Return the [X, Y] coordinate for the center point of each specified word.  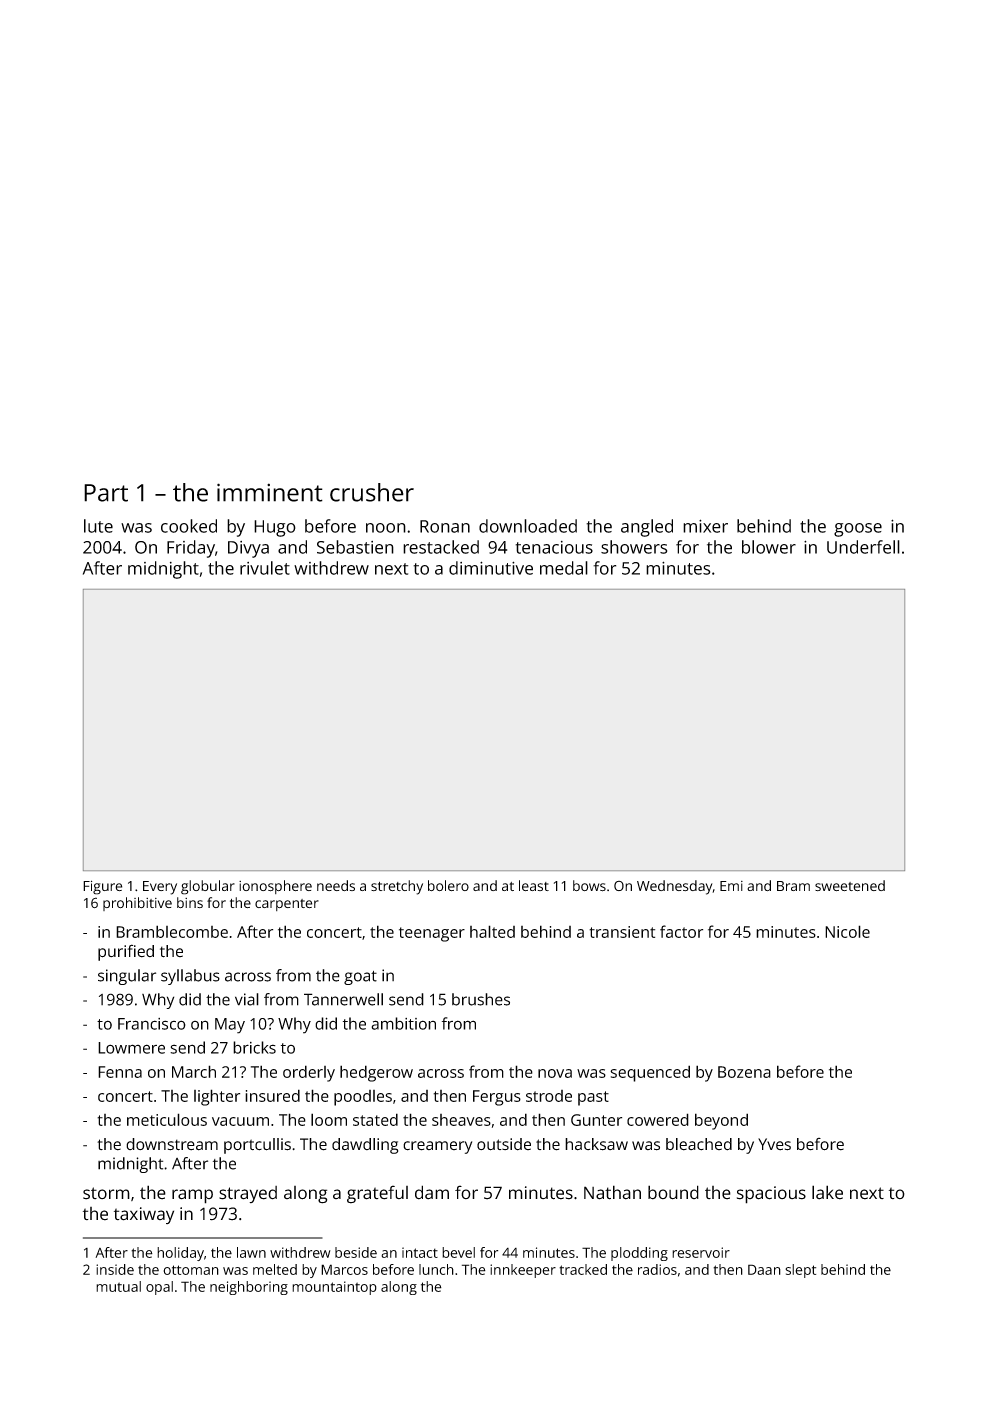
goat [360, 978]
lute [98, 526]
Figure [102, 887]
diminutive [491, 568]
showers [634, 547]
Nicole [847, 931]
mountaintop [334, 1288]
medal [564, 568]
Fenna [120, 1072]
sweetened [850, 885]
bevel [458, 1252]
